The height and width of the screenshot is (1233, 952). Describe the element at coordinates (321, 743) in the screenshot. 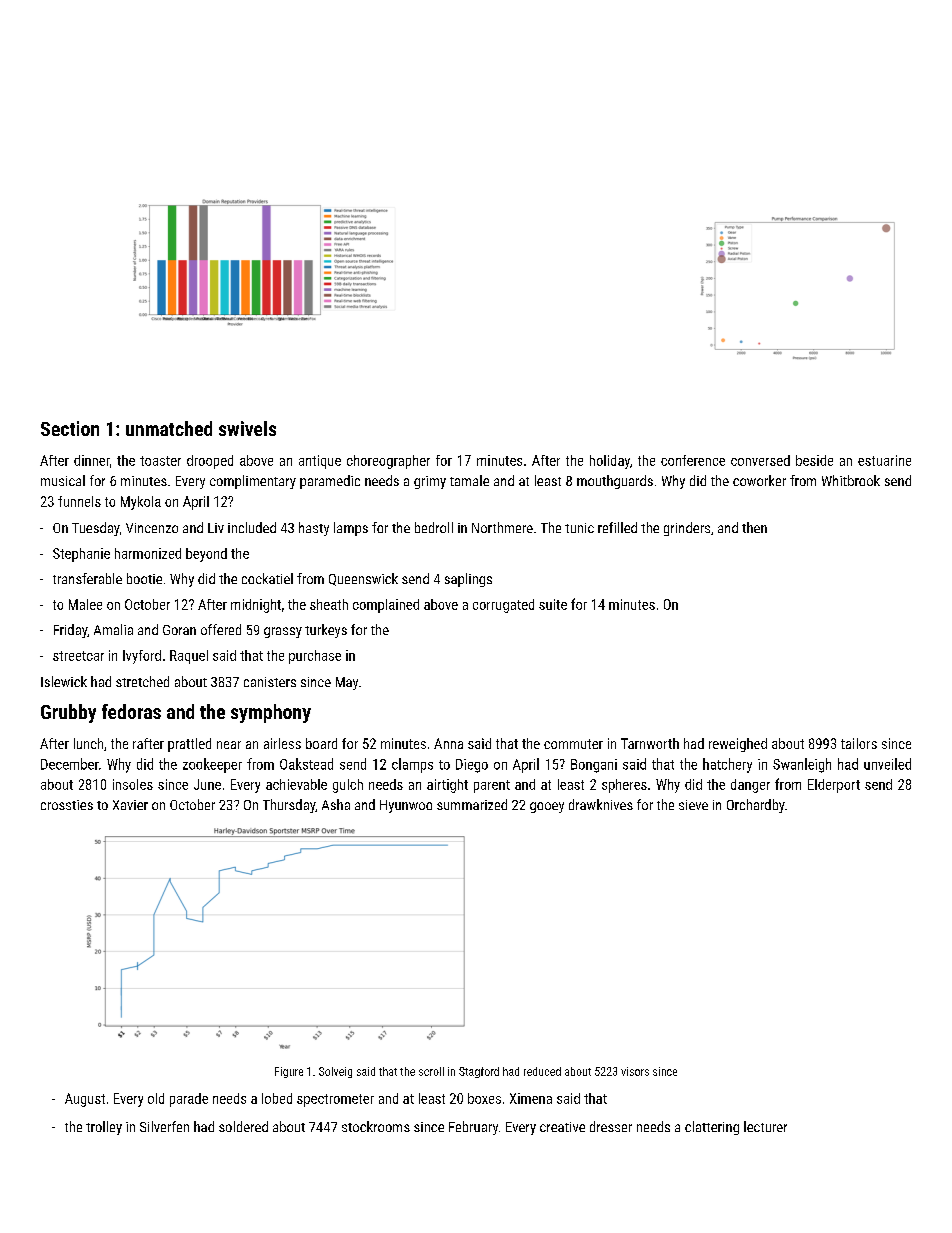

I see `board` at that location.
